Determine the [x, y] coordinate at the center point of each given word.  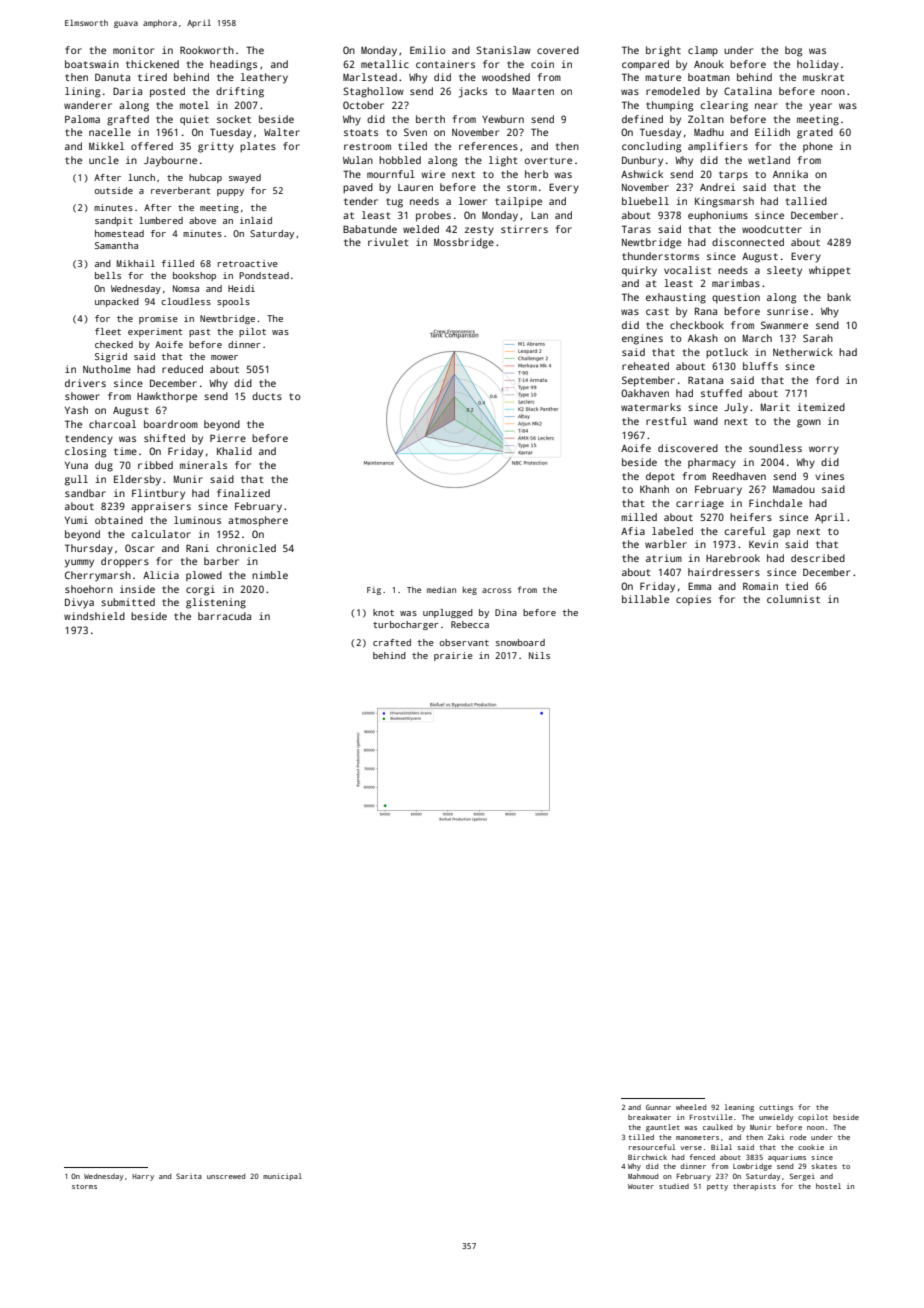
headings [233, 65]
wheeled [691, 1107]
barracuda [224, 616]
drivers [85, 383]
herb [536, 174]
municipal [282, 1177]
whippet [830, 271]
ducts [267, 396]
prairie [453, 656]
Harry [143, 1177]
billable [645, 599]
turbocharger [406, 625]
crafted [392, 642]
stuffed [721, 393]
